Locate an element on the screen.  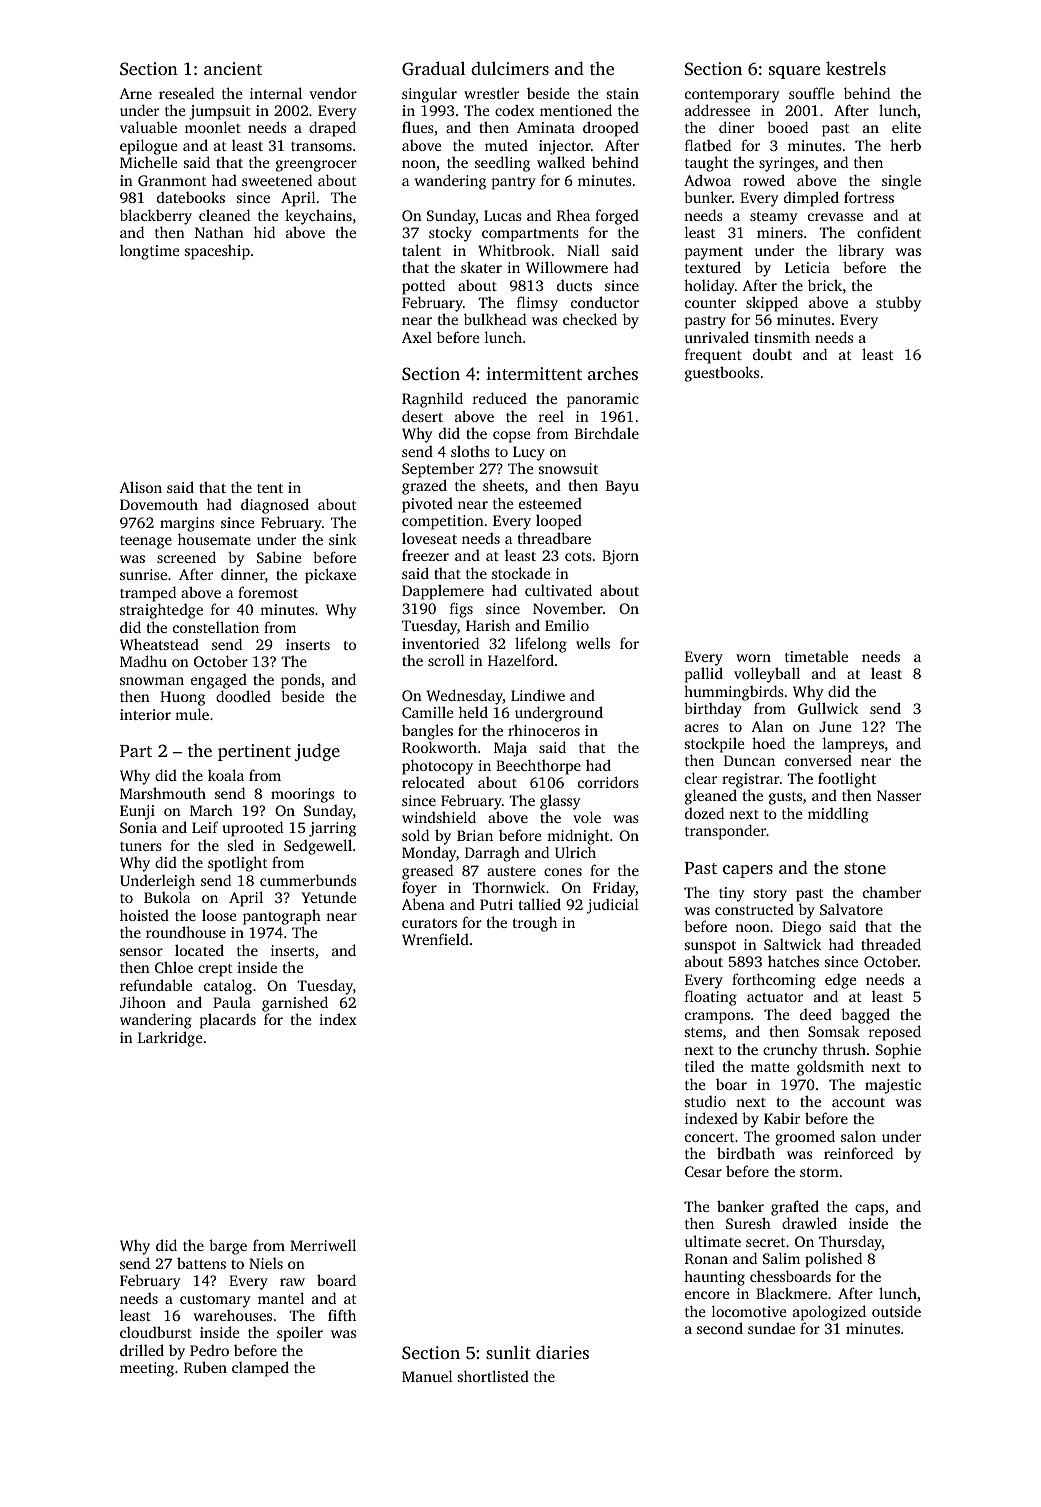
square is located at coordinates (794, 72).
